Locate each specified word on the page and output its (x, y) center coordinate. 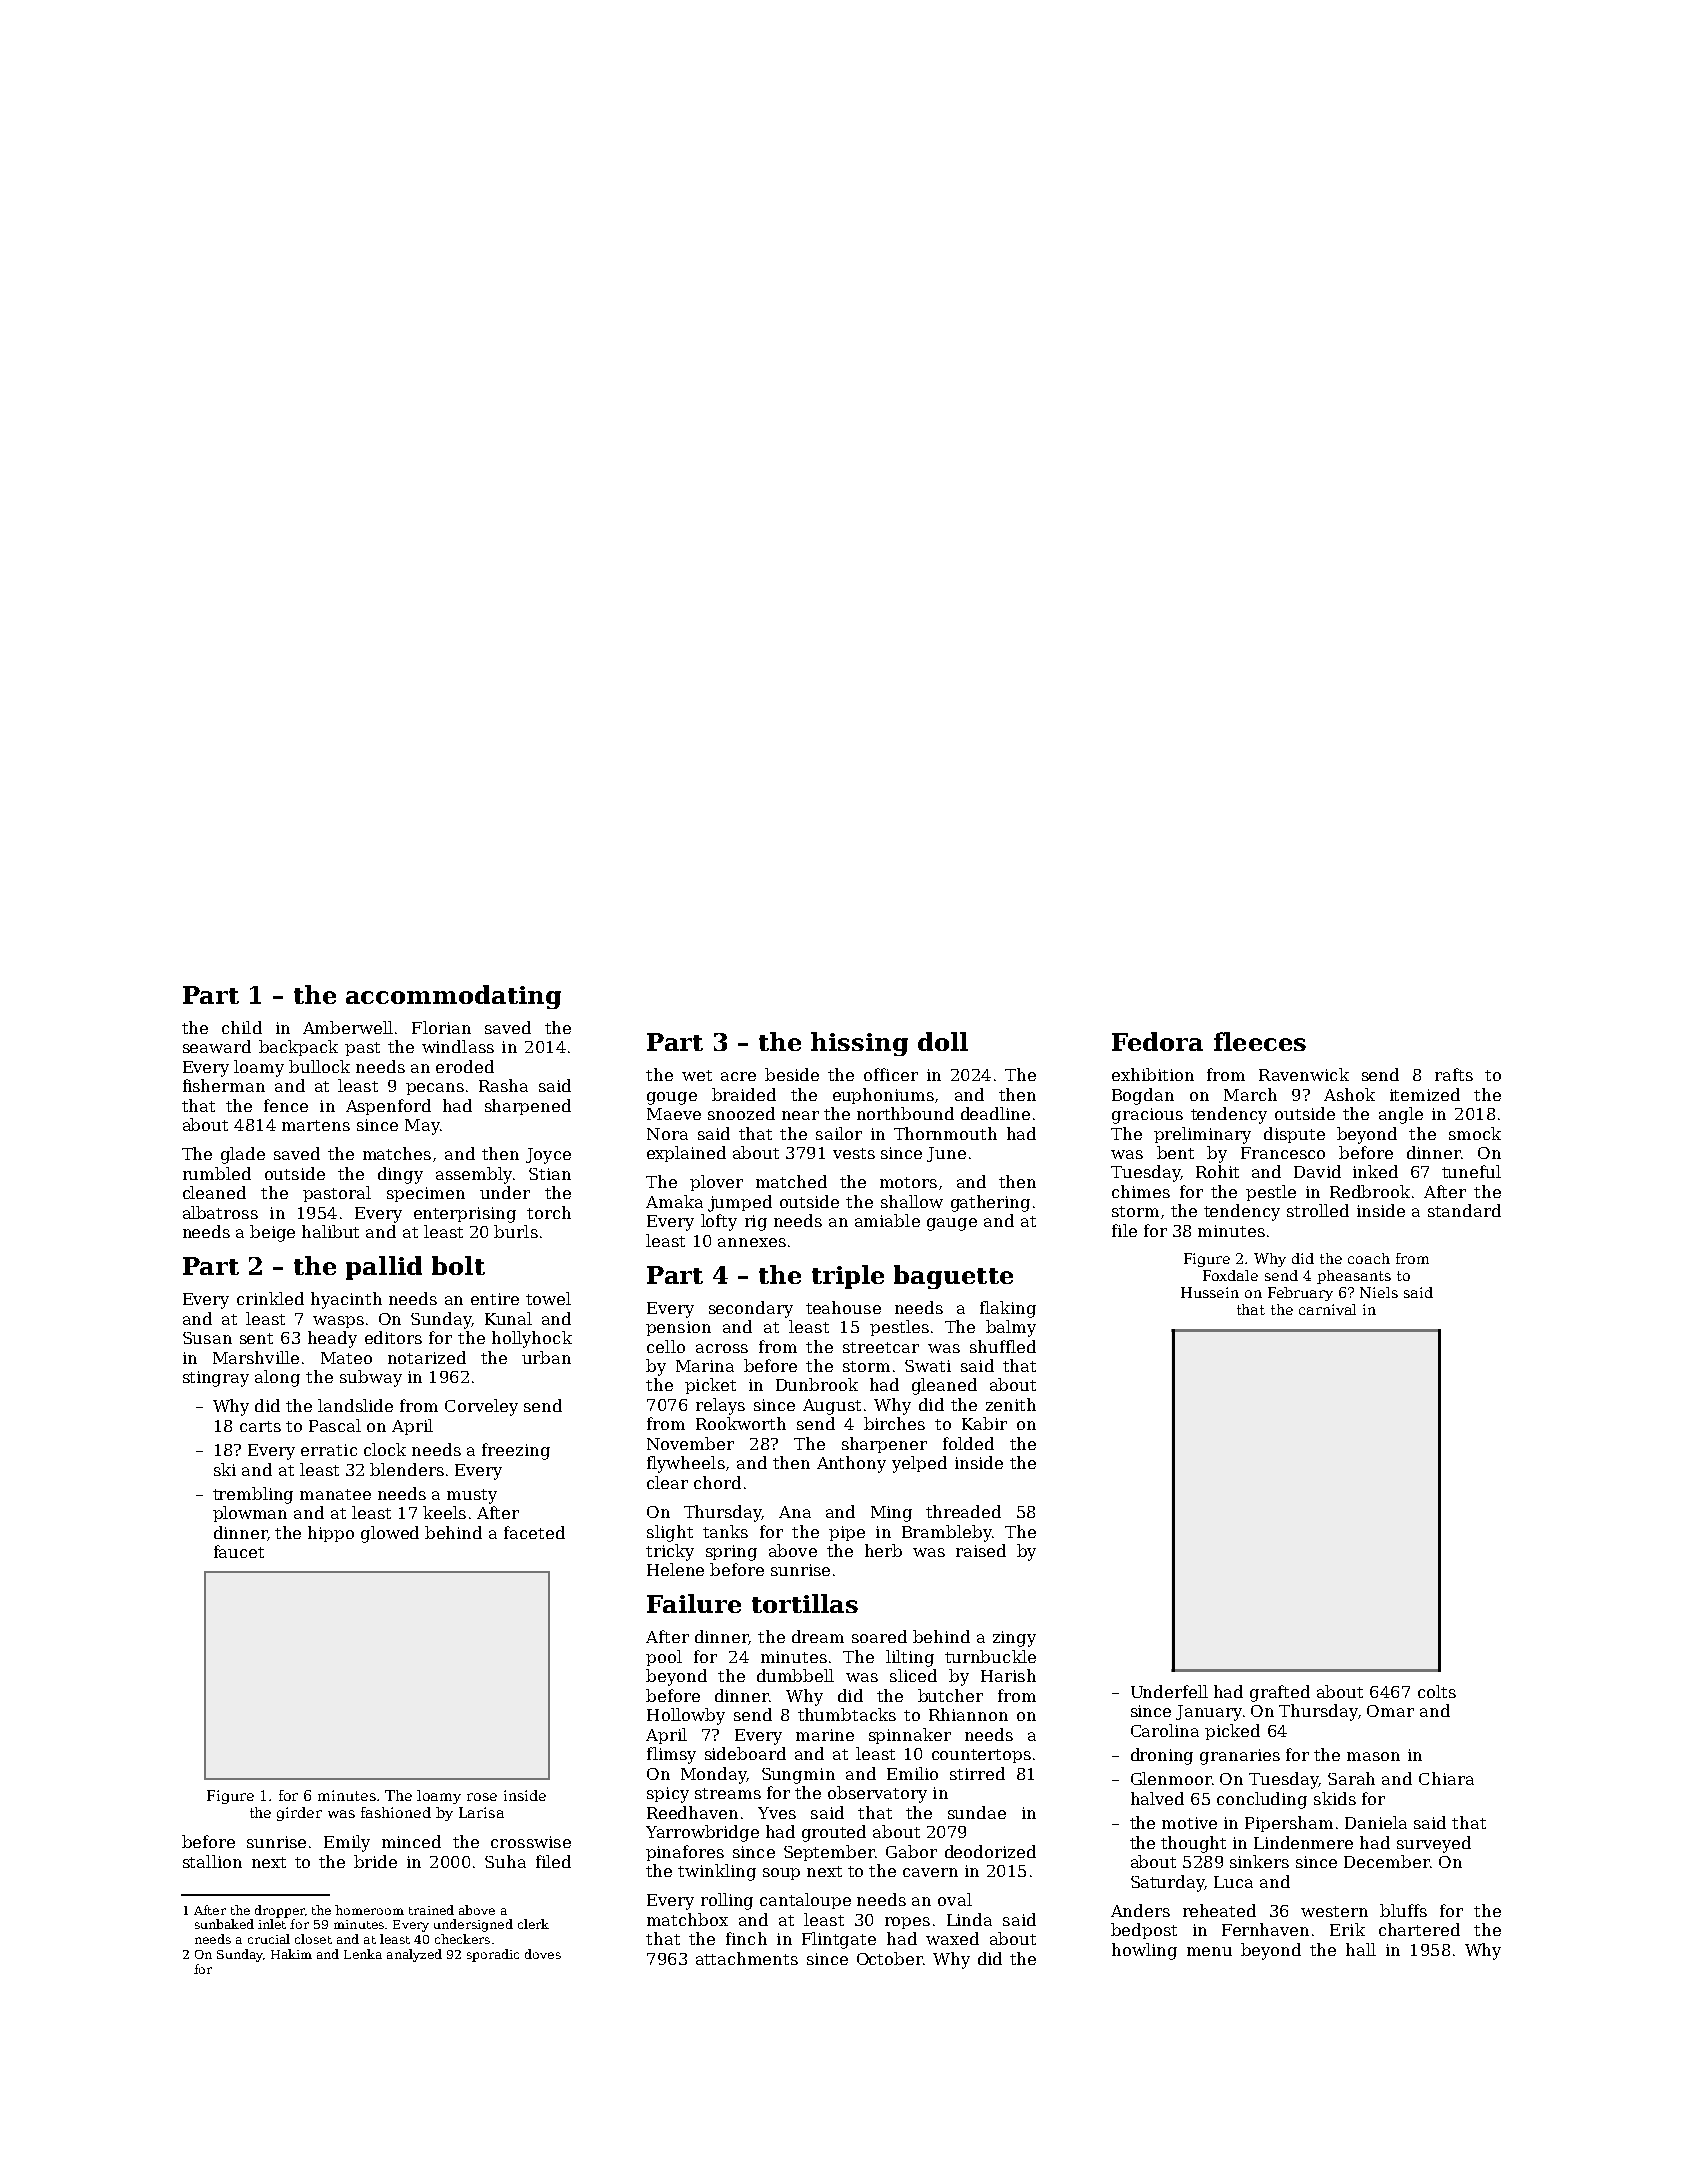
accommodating (453, 997)
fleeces (1260, 1041)
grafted (1280, 1693)
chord (717, 1482)
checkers (462, 1939)
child (242, 1027)
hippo (331, 1534)
